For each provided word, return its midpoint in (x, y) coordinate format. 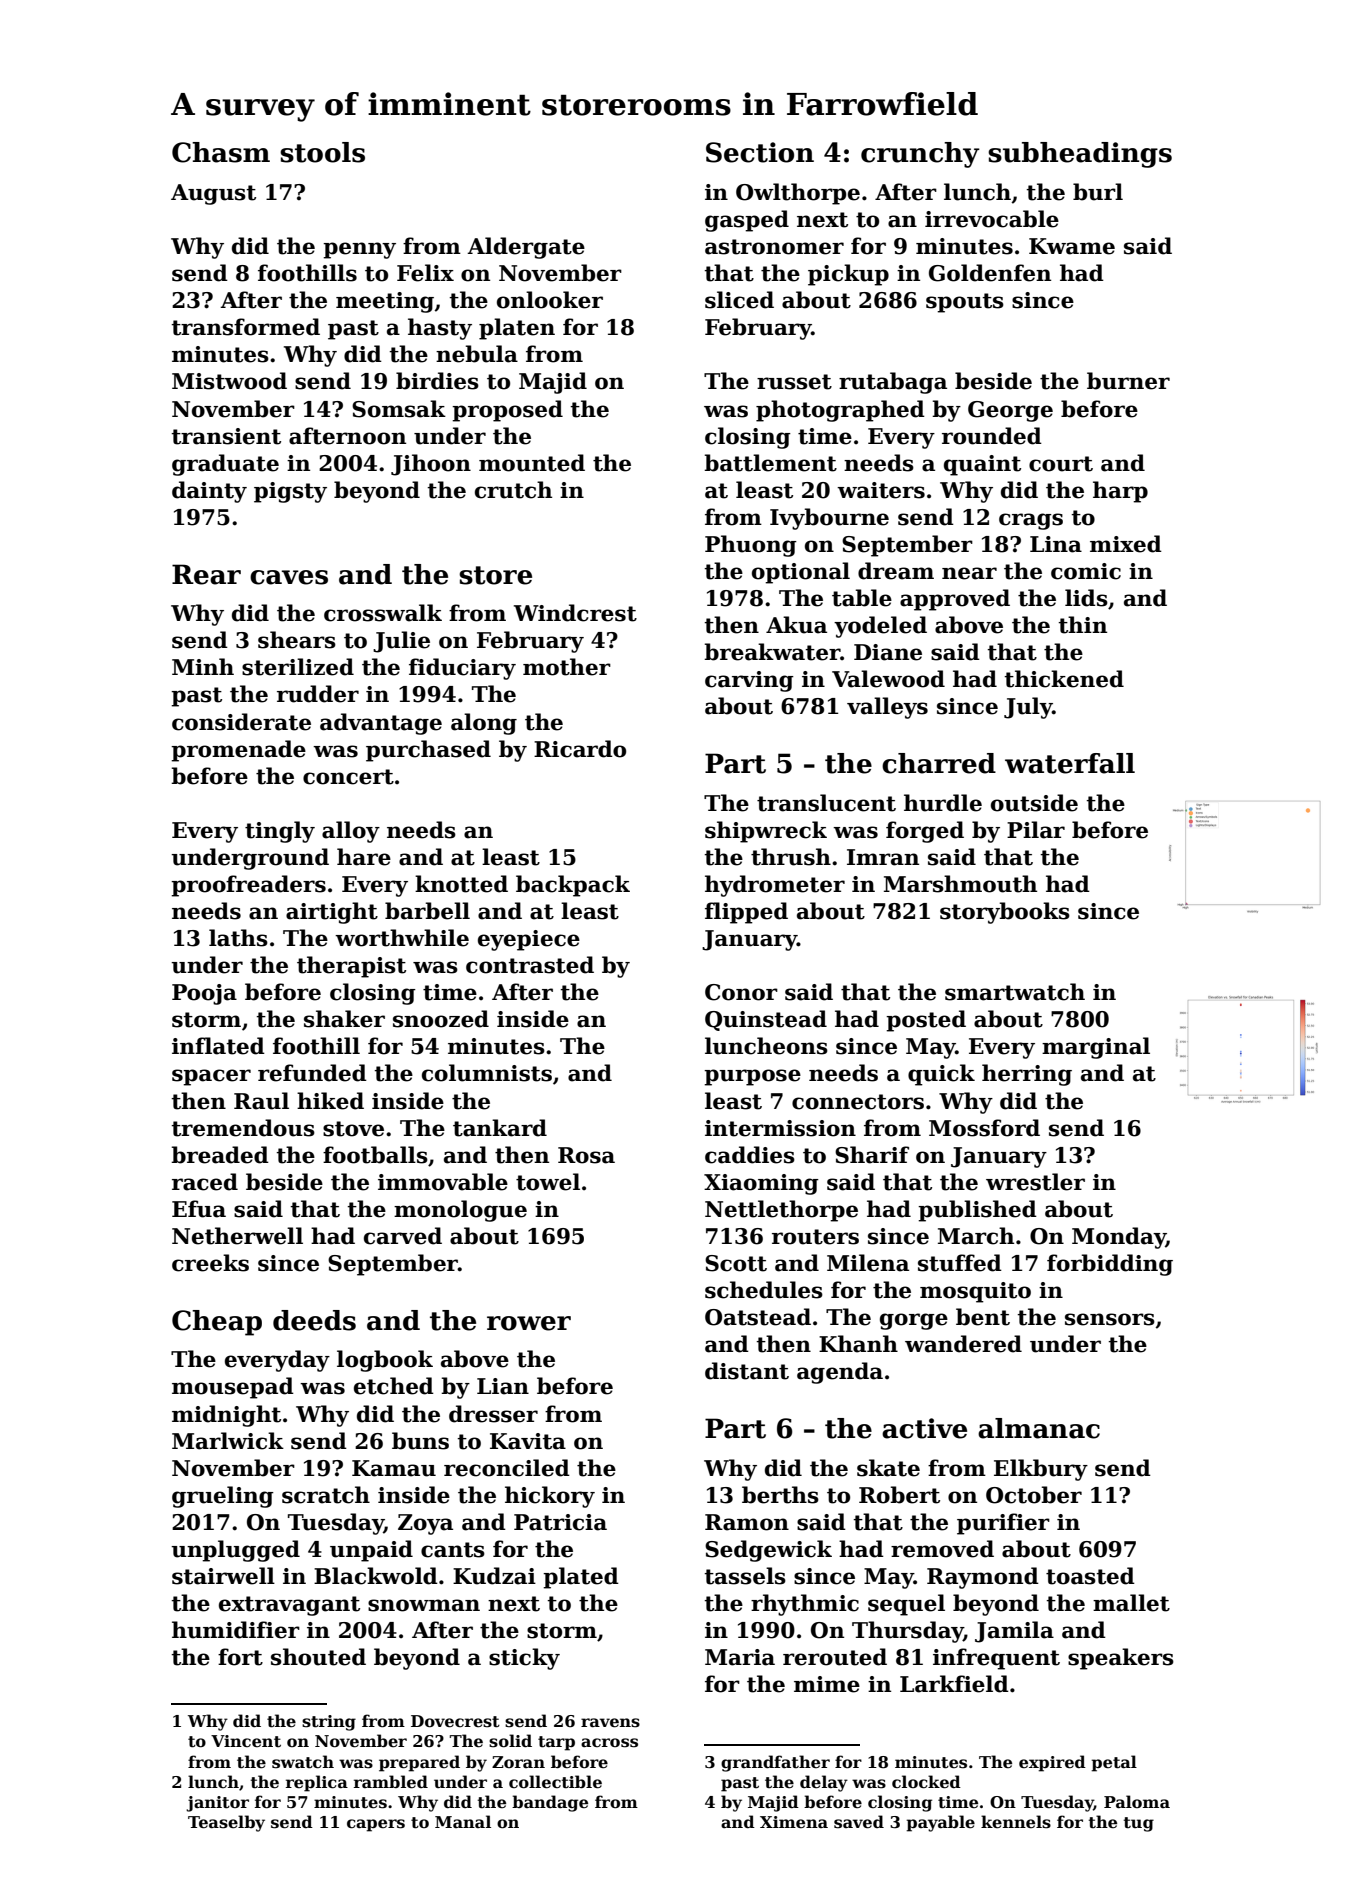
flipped (746, 913)
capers (376, 1825)
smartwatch (1015, 992)
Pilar (1036, 830)
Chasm (221, 152)
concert (348, 777)
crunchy (920, 155)
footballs (375, 1155)
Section (760, 152)
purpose (752, 1077)
